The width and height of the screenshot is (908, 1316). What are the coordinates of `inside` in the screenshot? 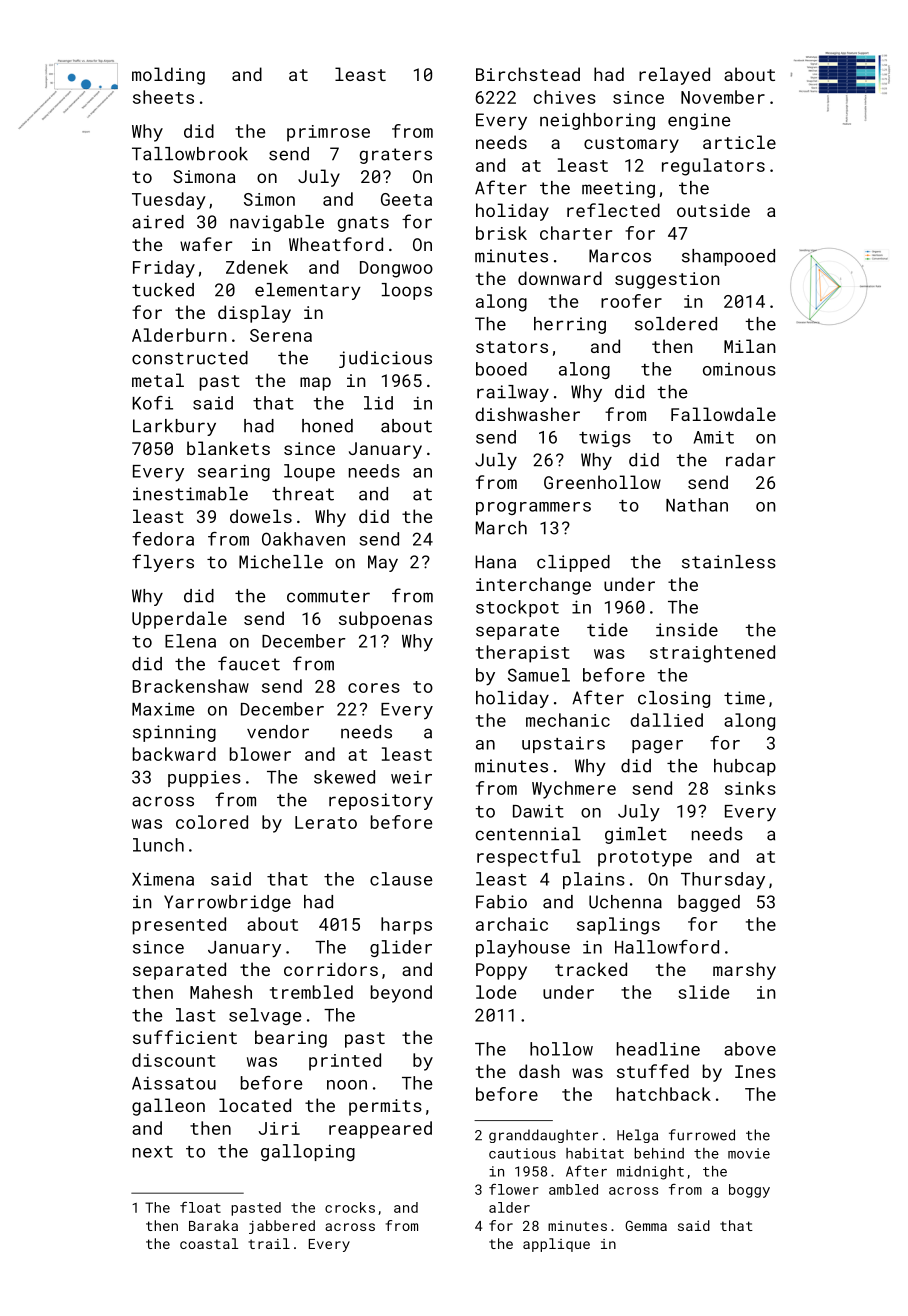 It's located at (687, 630).
